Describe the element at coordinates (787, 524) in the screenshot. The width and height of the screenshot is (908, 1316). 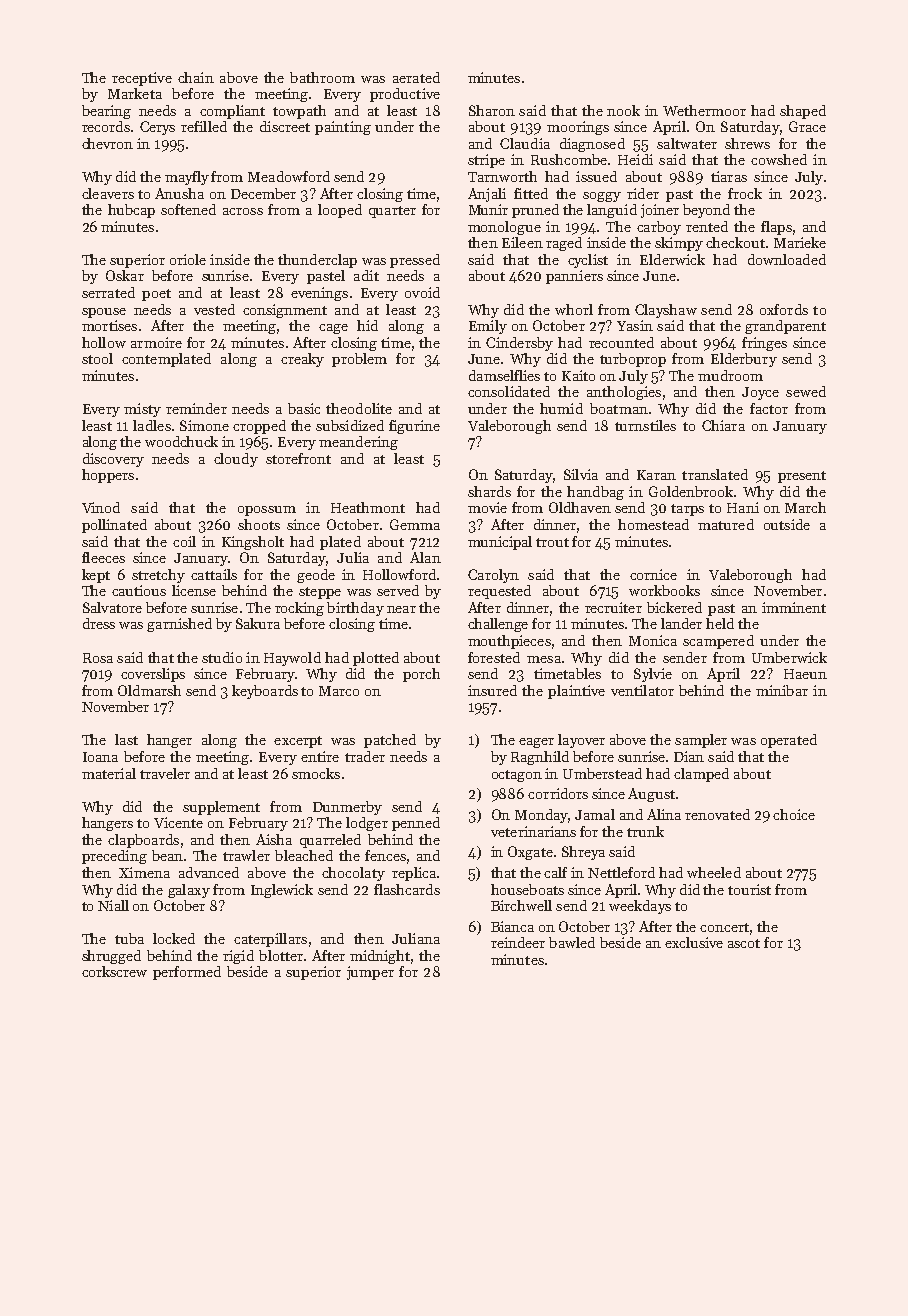
I see `outside` at that location.
